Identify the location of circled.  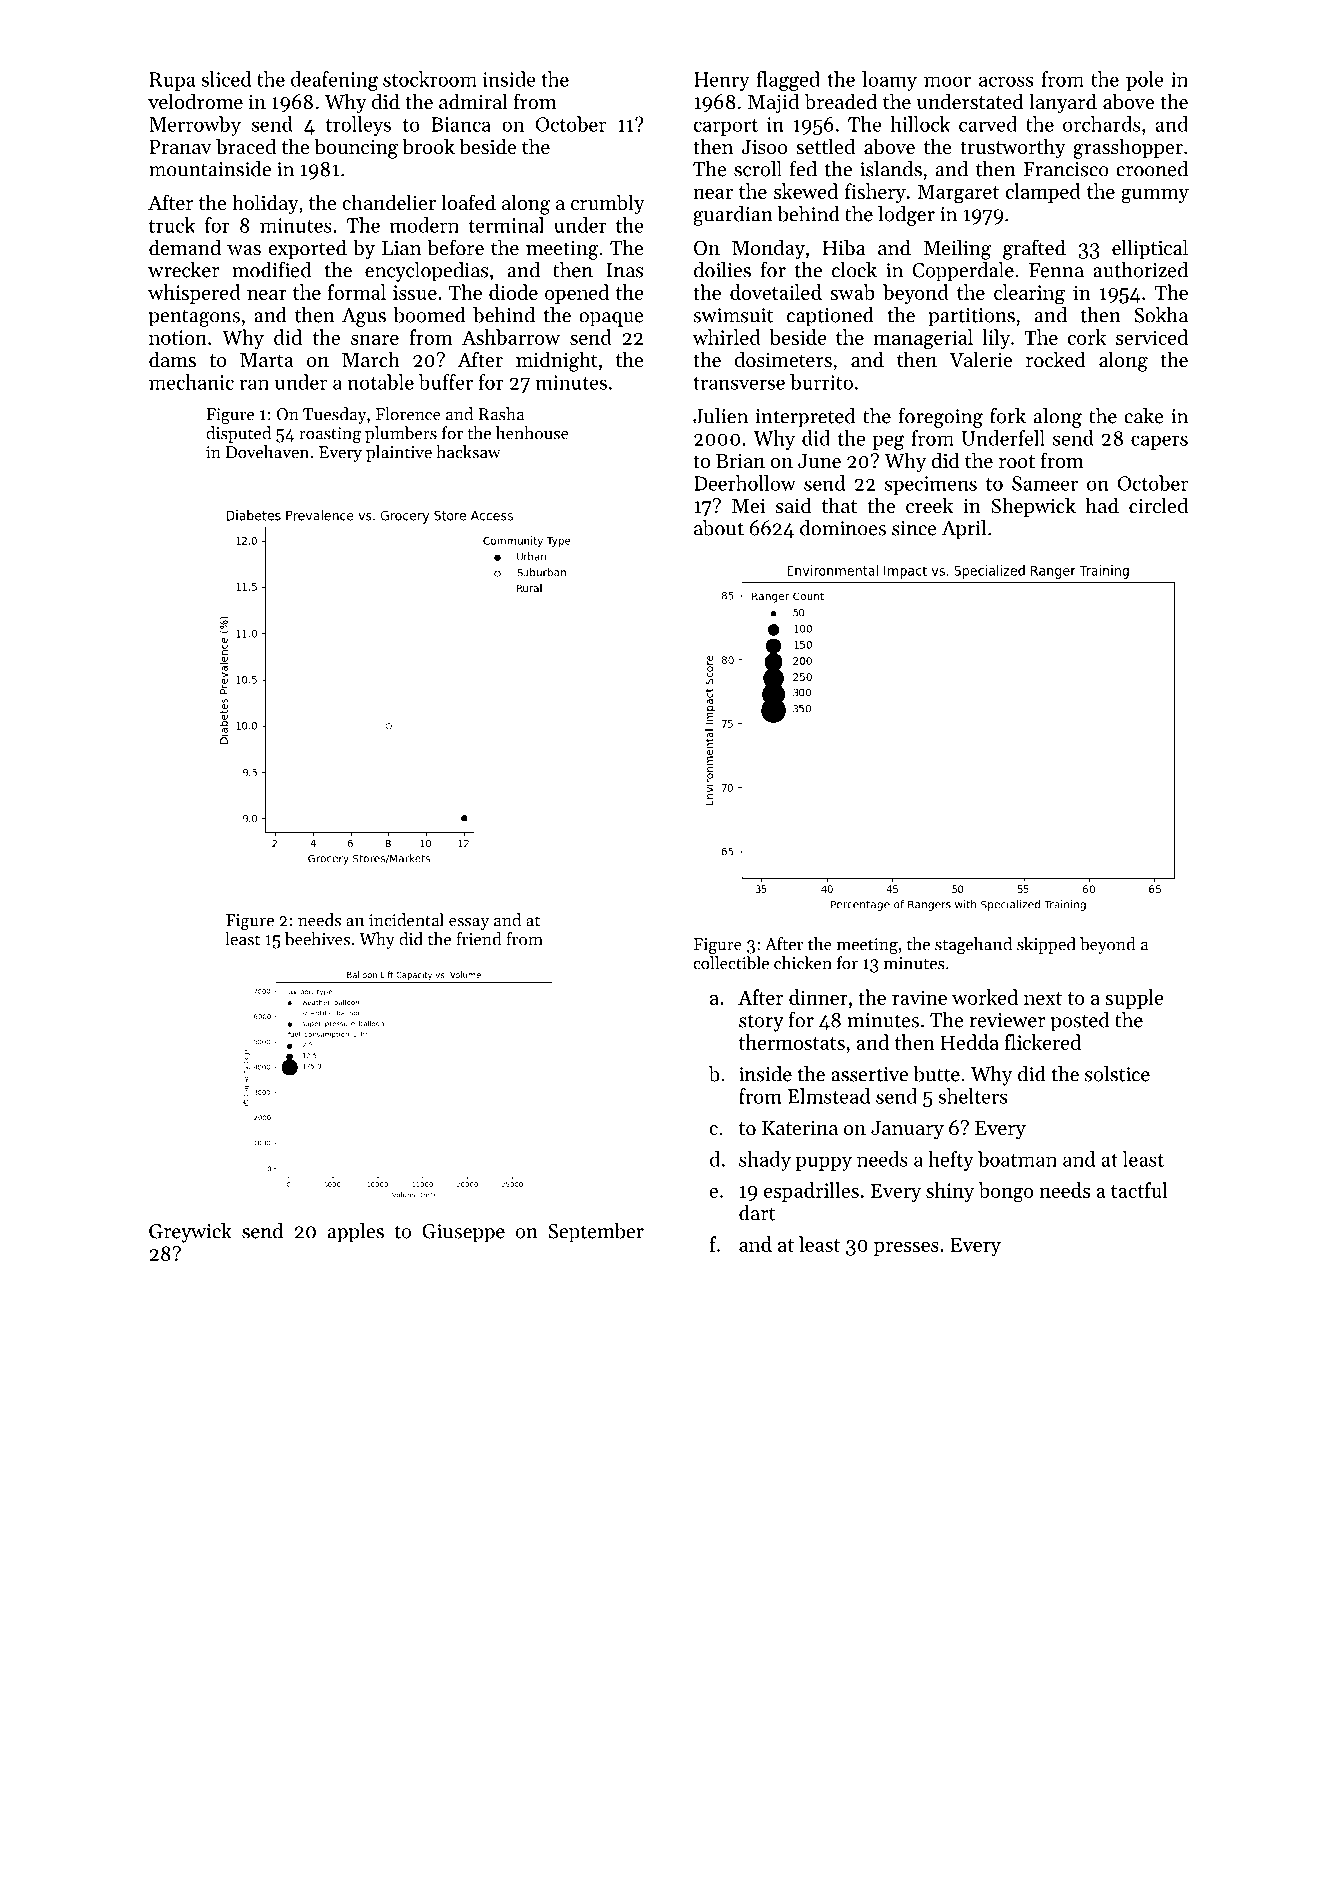
(1158, 505).
